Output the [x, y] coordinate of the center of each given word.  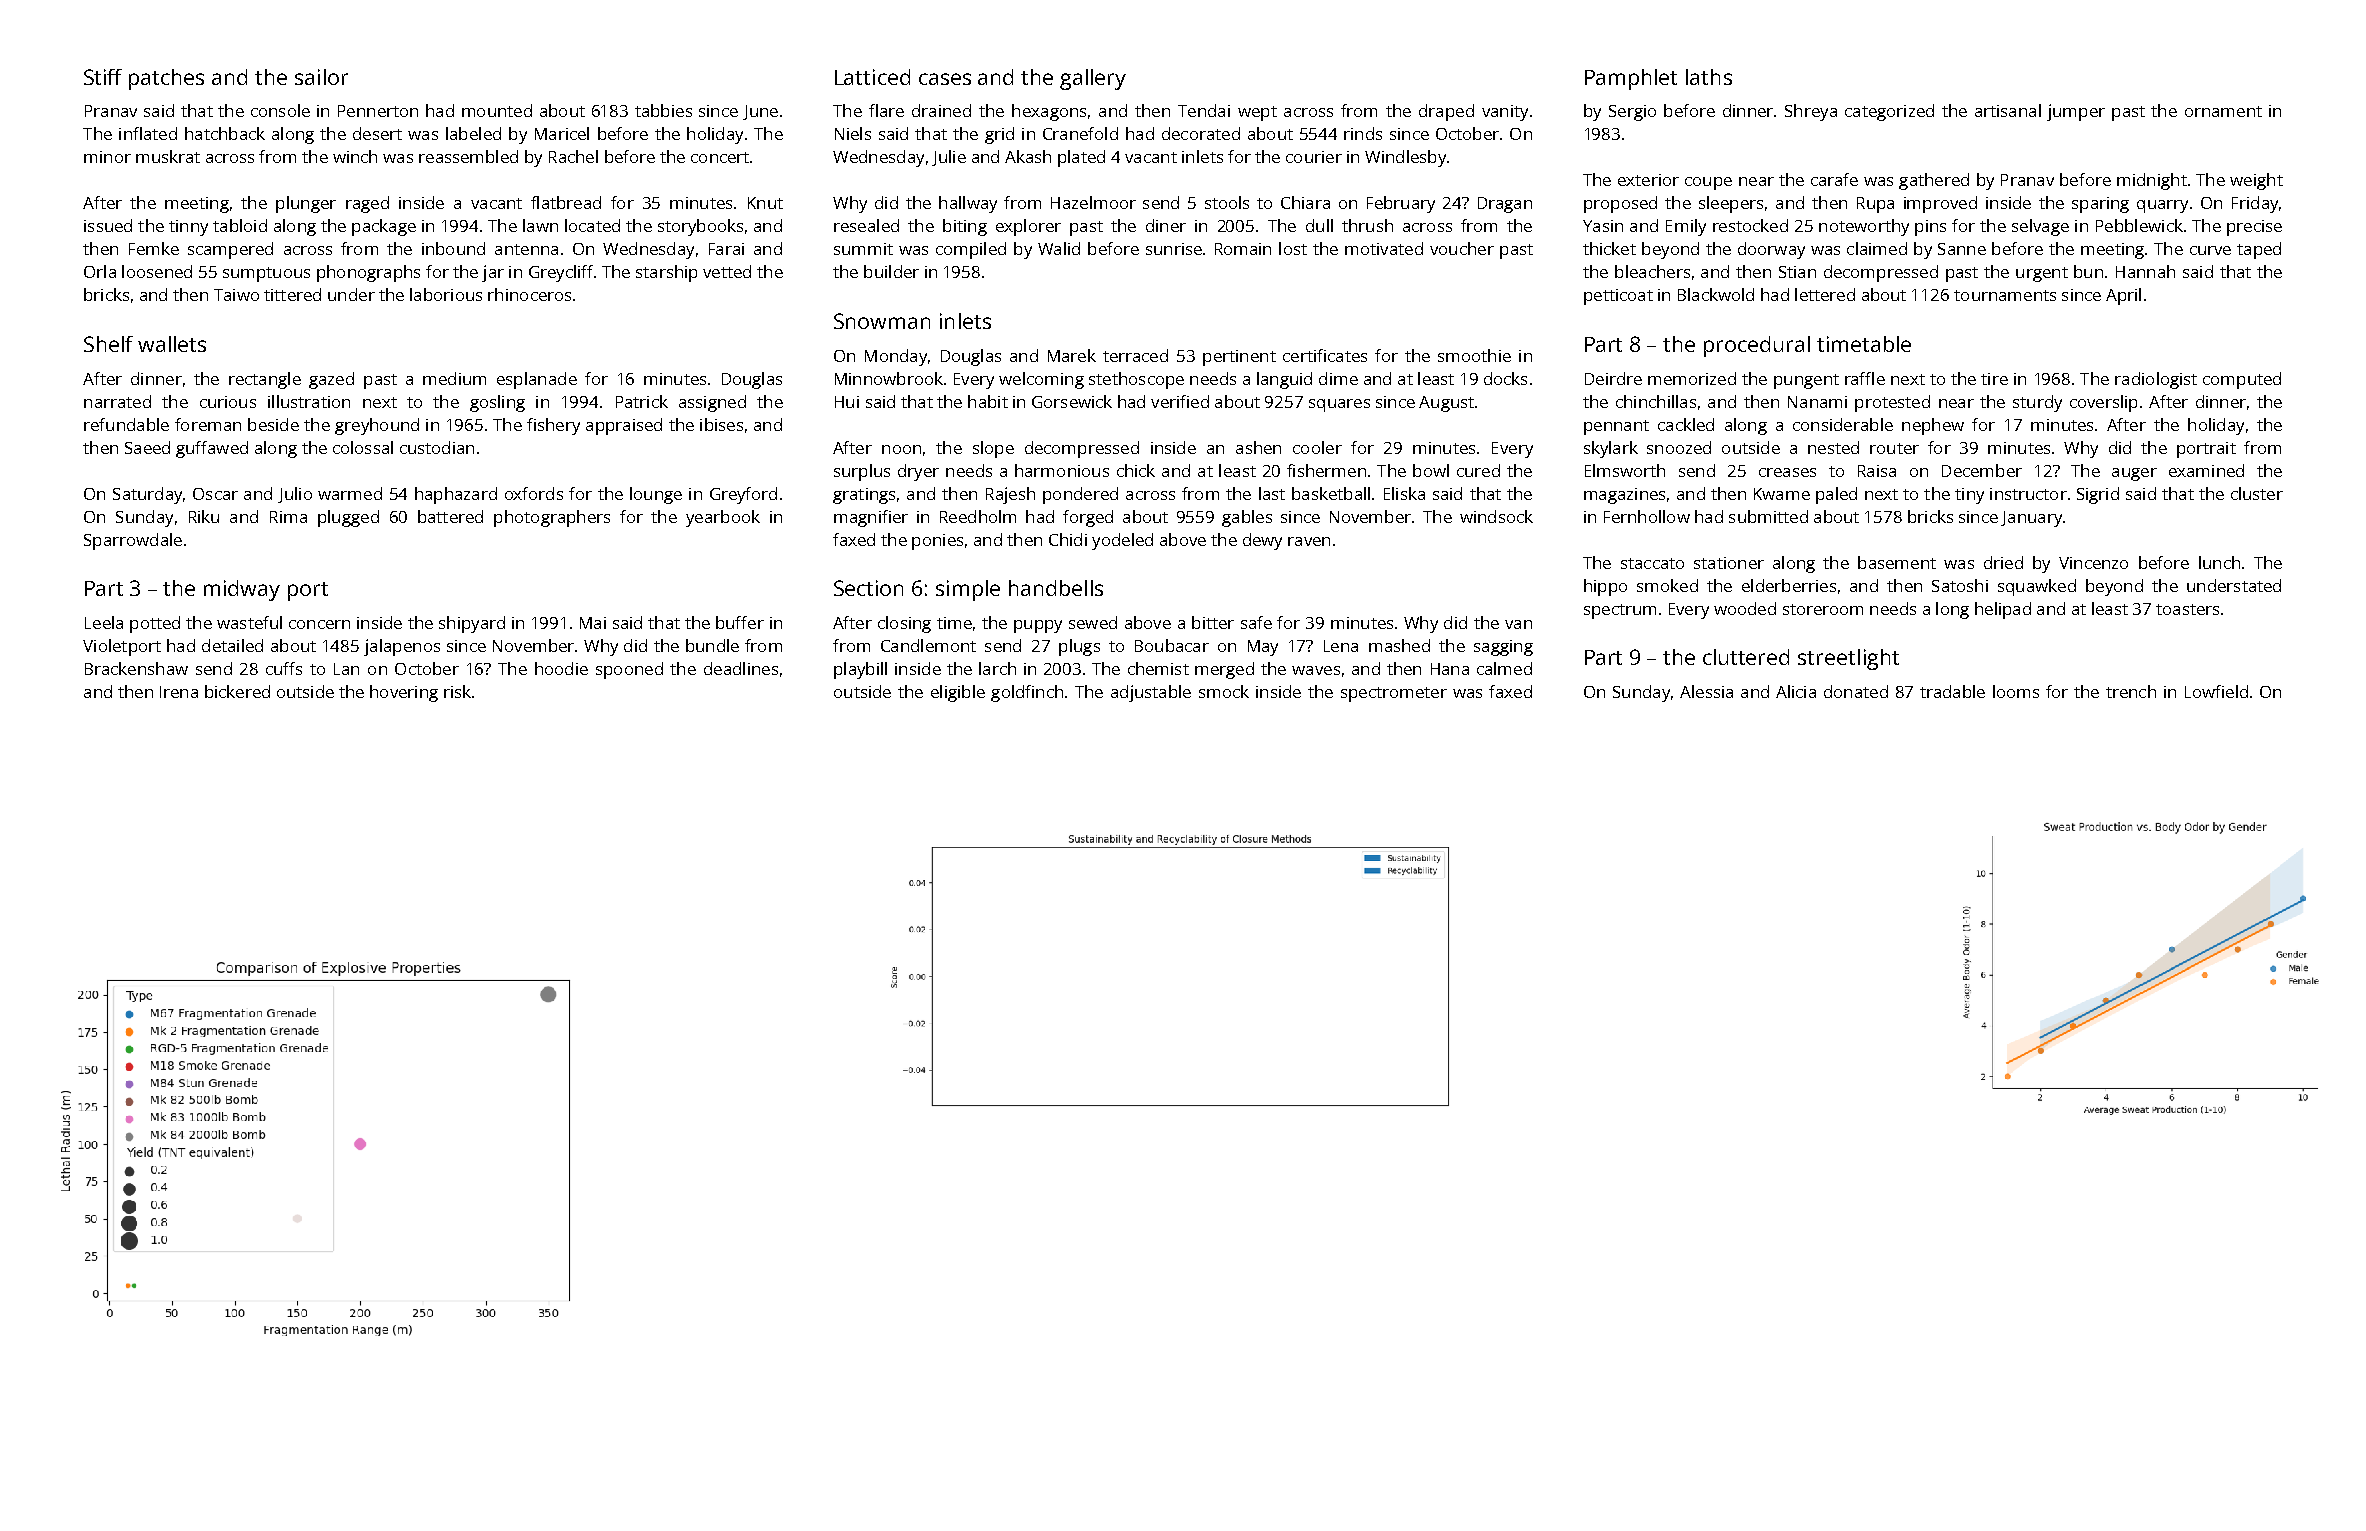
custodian [437, 447]
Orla [100, 271]
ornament [2223, 111]
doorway [1771, 250]
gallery [1093, 79]
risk [457, 691]
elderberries [1789, 585]
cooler [1317, 447]
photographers [552, 518]
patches [166, 79]
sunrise [1174, 249]
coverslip [2103, 403]
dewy [1262, 541]
